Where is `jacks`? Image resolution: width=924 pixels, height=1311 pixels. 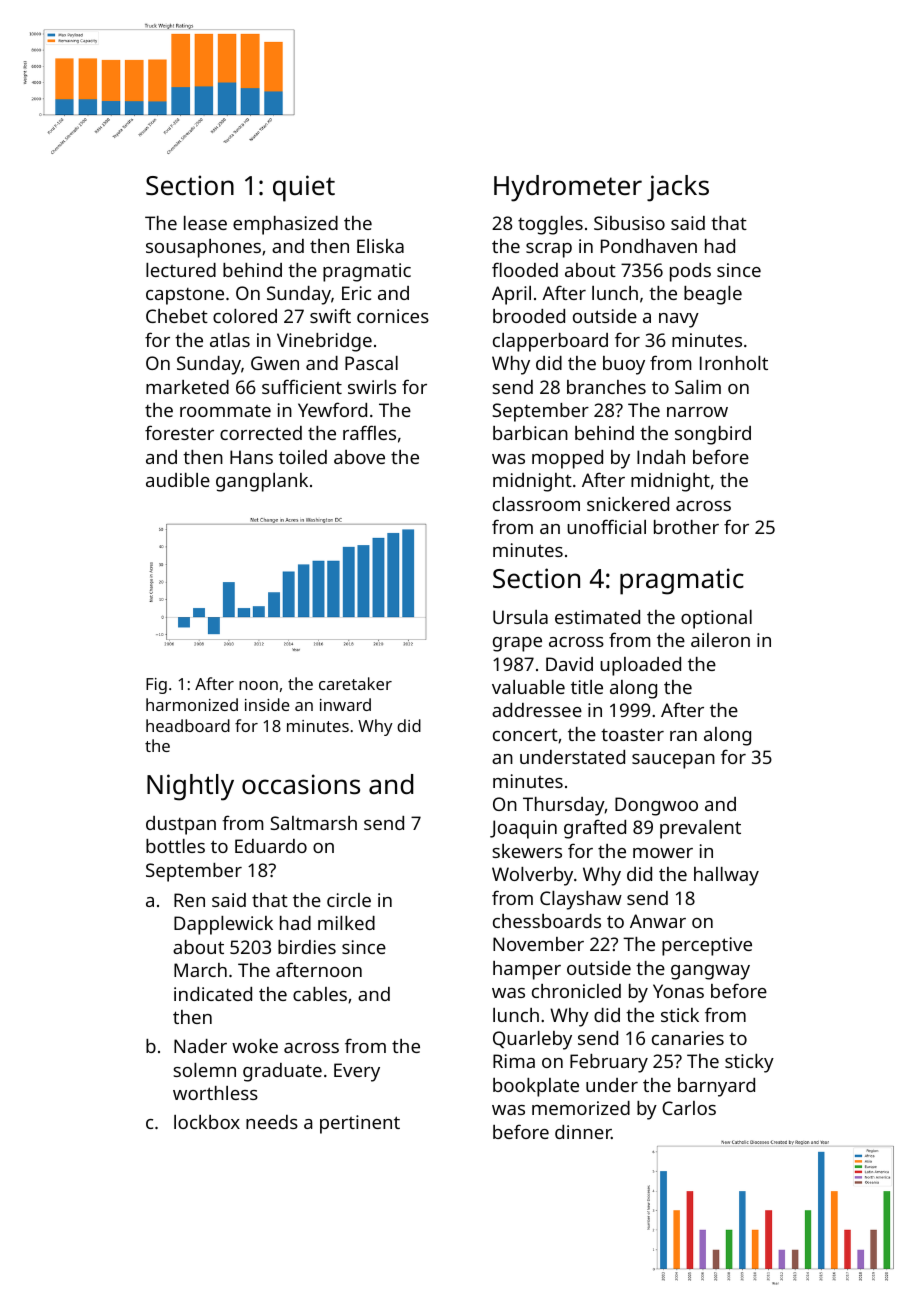 jacks is located at coordinates (678, 188).
